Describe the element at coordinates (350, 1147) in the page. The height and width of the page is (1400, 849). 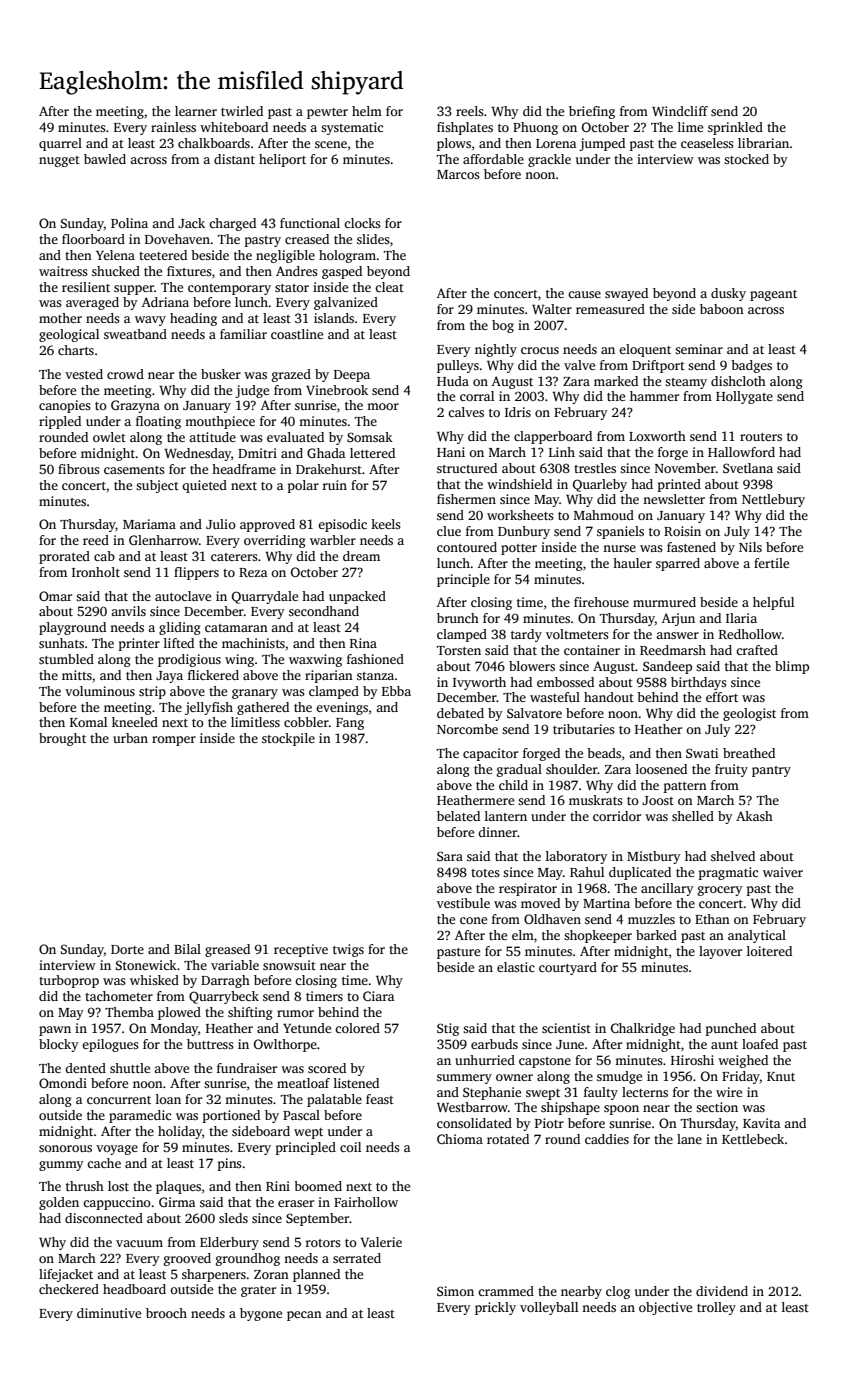
I see `coil` at that location.
